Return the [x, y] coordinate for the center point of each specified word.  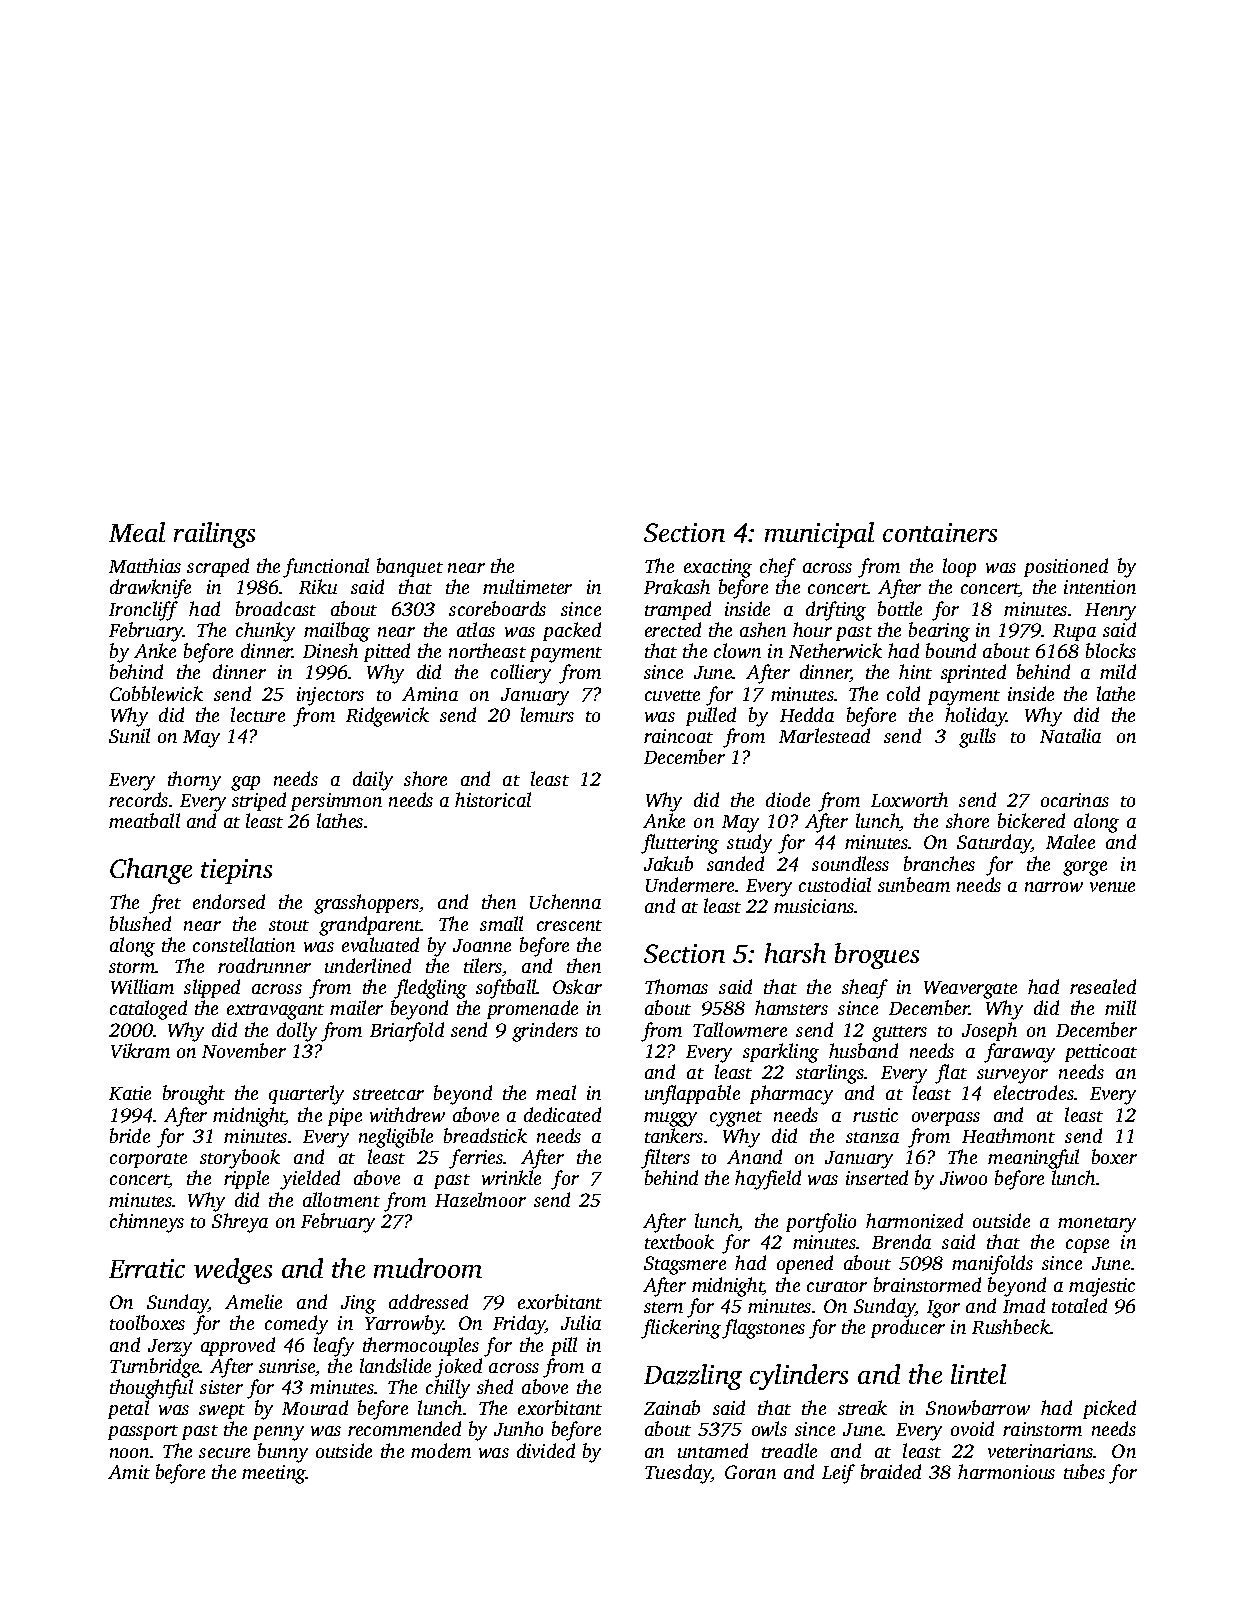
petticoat [1101, 1053]
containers [940, 532]
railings [214, 535]
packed [572, 631]
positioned [1066, 567]
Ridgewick [387, 717]
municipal [819, 535]
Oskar [577, 986]
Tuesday [678, 1474]
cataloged [148, 1010]
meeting [274, 1474]
